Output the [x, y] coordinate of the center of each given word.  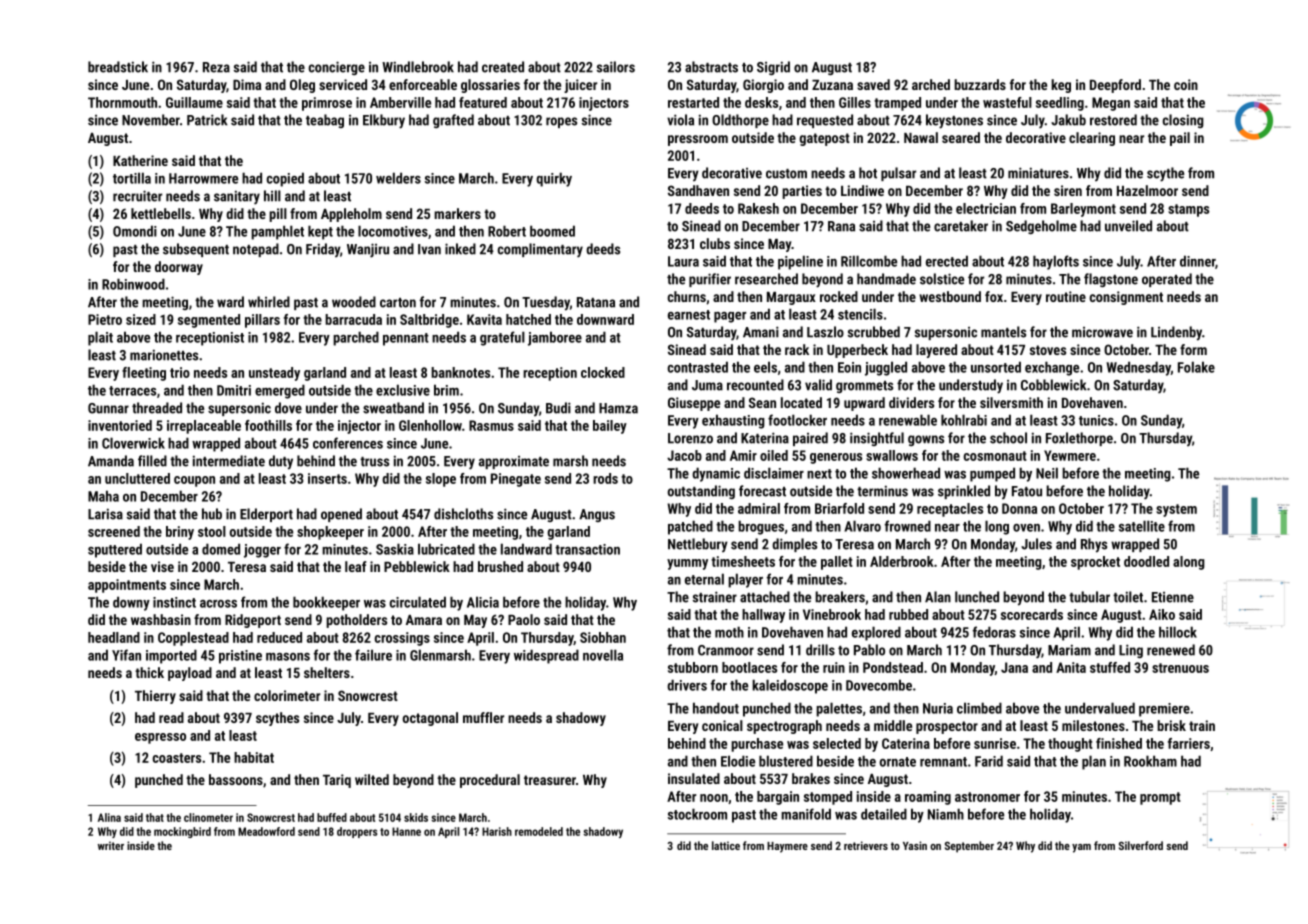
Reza [216, 67]
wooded [354, 302]
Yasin [915, 845]
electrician [986, 208]
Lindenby [1176, 333]
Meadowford [266, 831]
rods [605, 478]
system [1176, 510]
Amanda [111, 461]
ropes [561, 122]
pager [730, 317]
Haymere [787, 847]
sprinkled [964, 492]
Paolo [524, 619]
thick [149, 672]
